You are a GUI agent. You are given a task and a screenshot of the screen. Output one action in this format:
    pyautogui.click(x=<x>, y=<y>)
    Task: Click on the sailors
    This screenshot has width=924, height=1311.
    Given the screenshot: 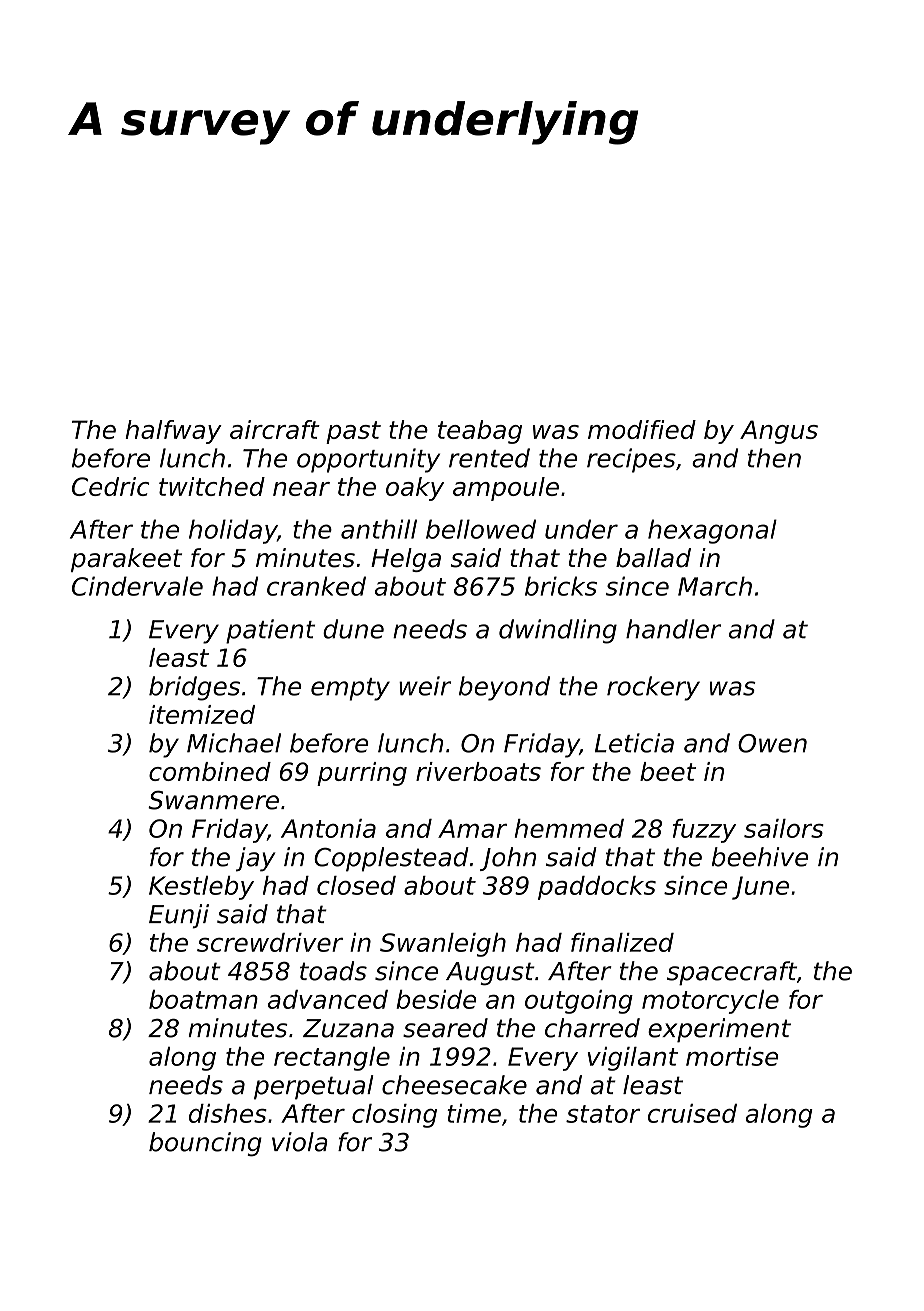 What is the action you would take?
    pyautogui.click(x=784, y=828)
